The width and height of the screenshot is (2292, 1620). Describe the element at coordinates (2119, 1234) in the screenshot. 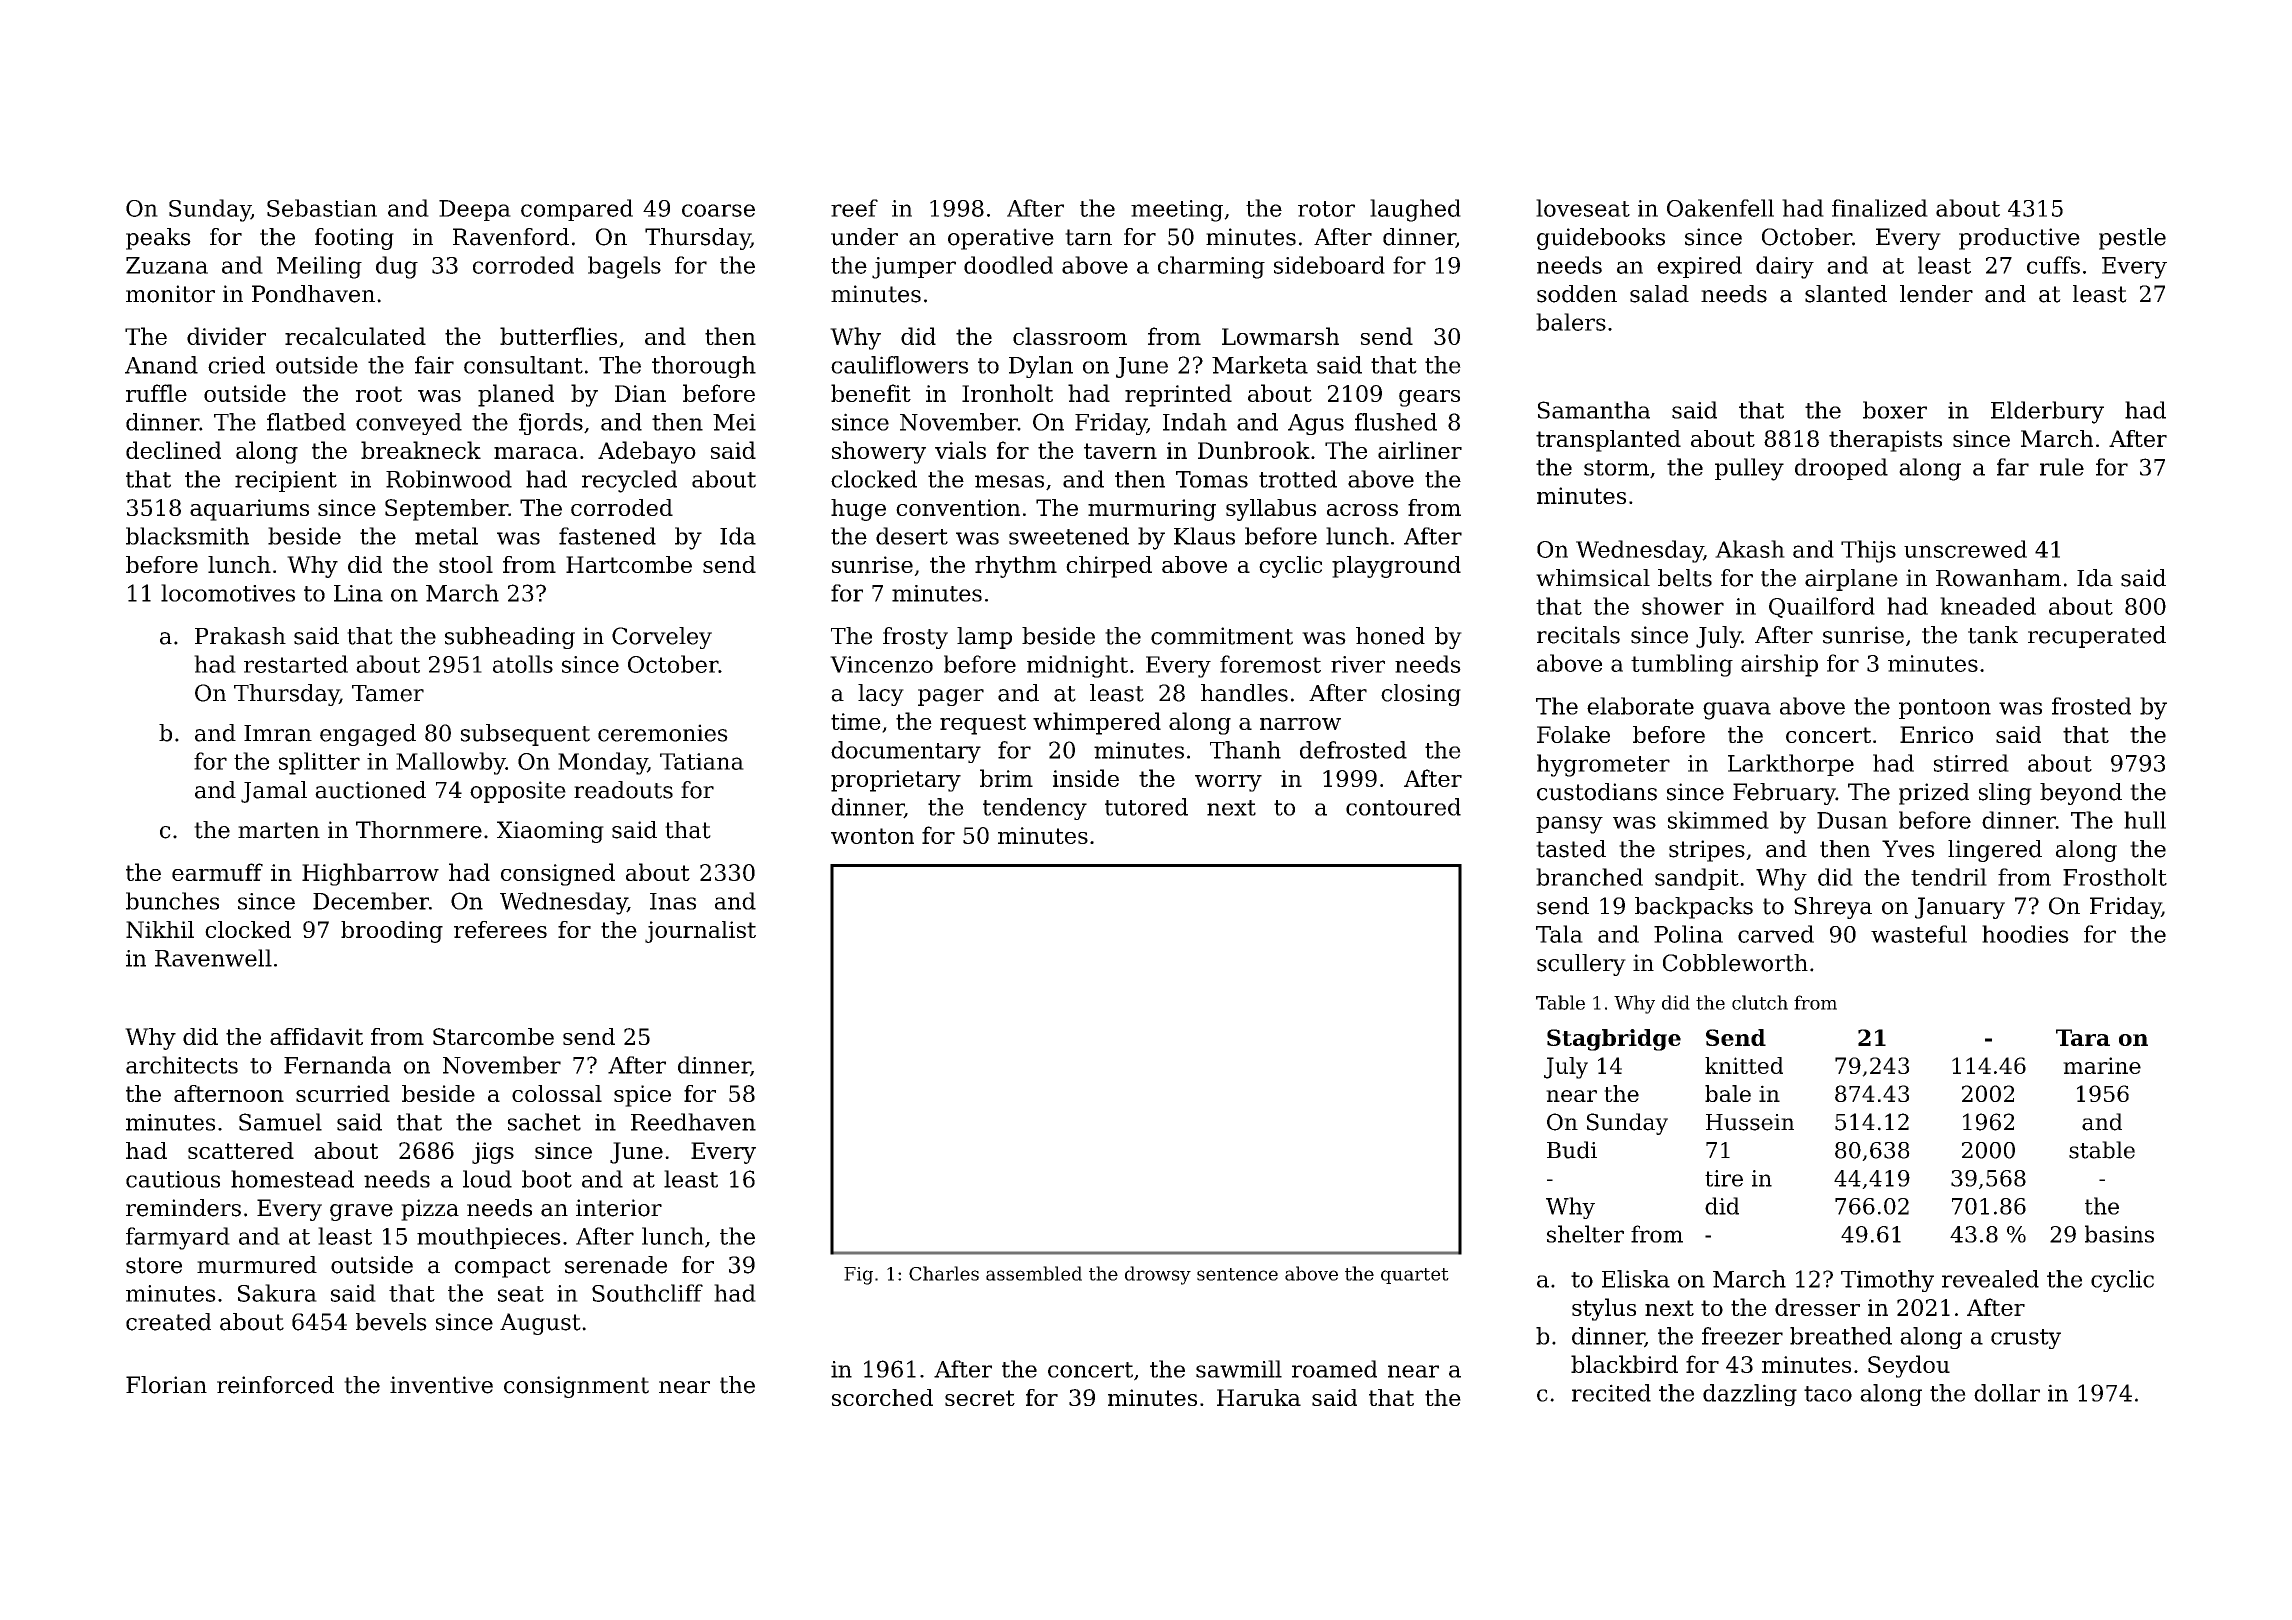

I see `basins` at that location.
